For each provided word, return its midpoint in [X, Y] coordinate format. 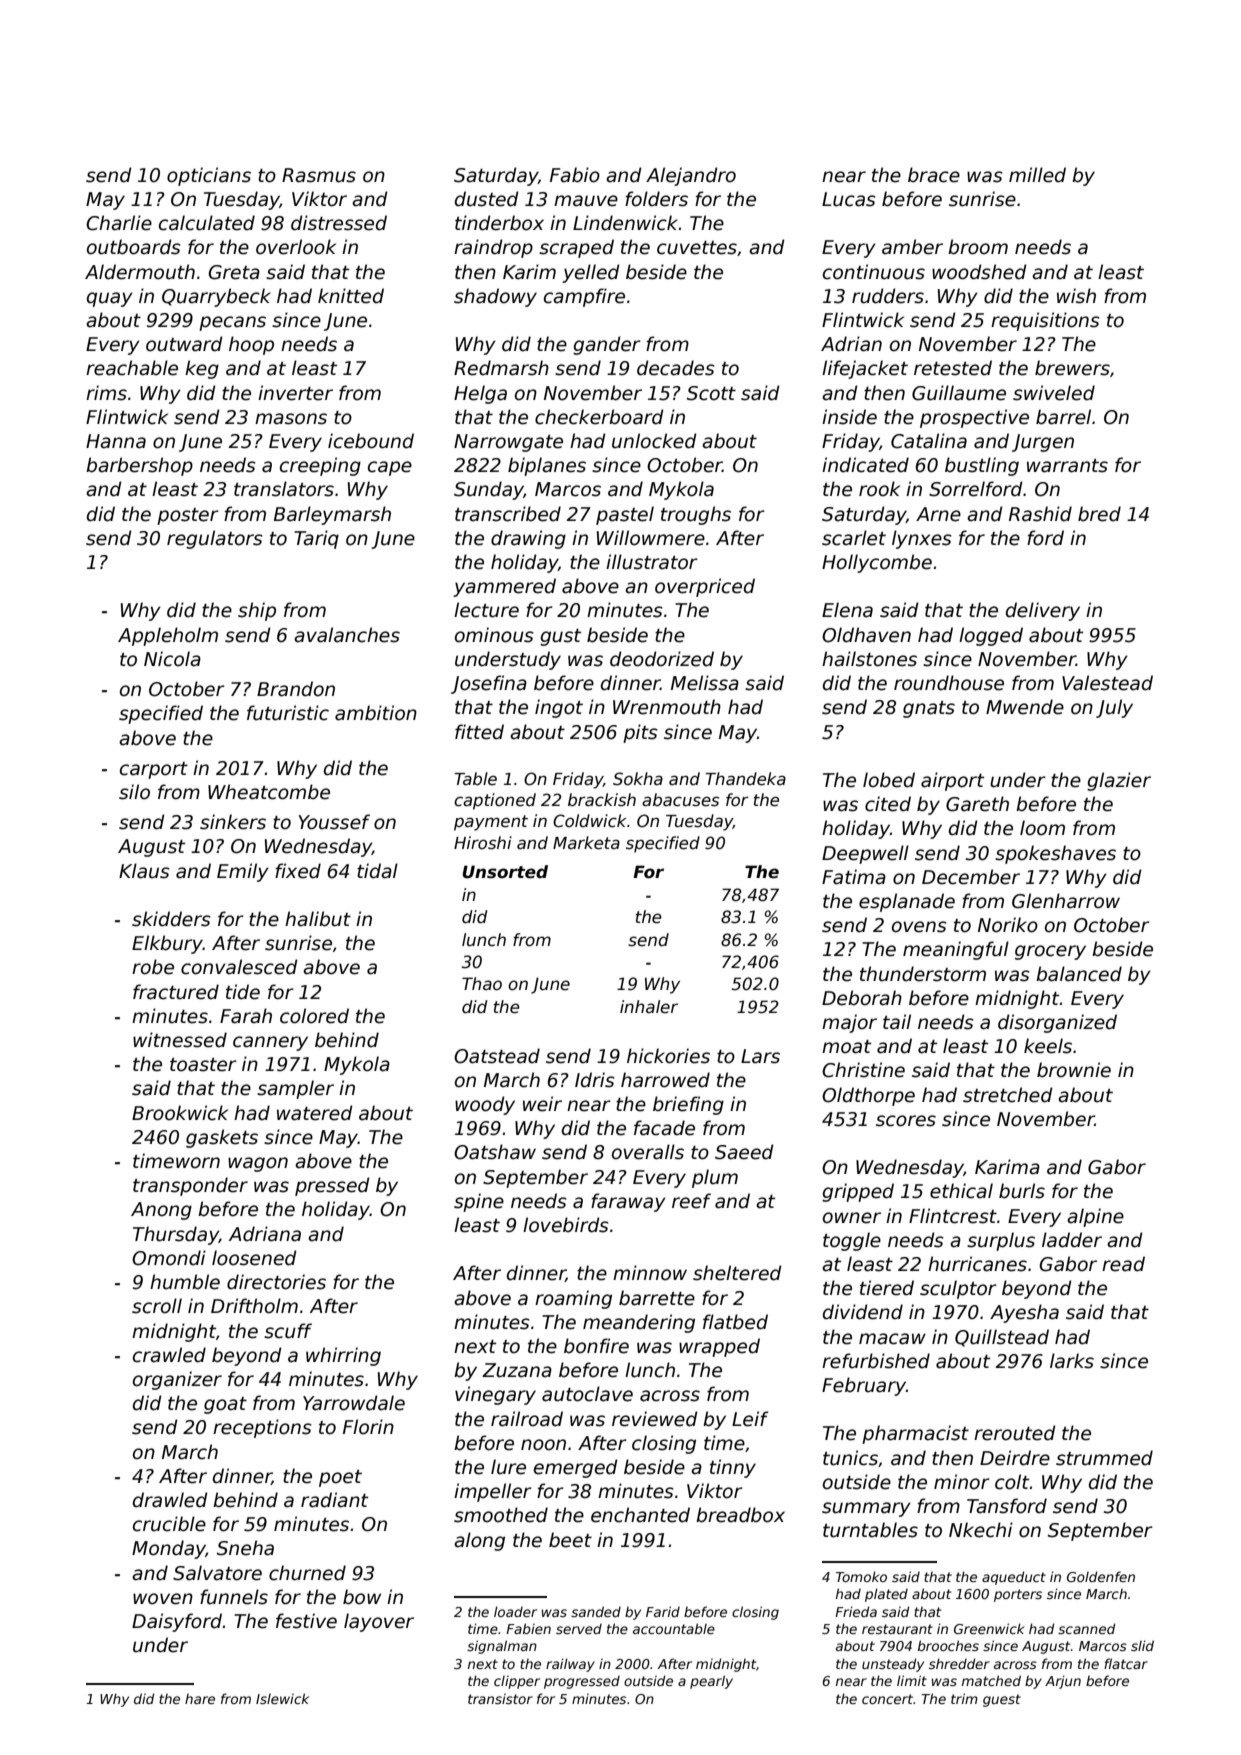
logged [991, 636]
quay [110, 299]
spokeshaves [1055, 854]
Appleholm [168, 636]
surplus [1001, 1241]
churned [307, 1573]
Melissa [705, 683]
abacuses [680, 800]
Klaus [144, 871]
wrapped [719, 1347]
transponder [190, 1186]
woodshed [979, 272]
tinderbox [499, 223]
